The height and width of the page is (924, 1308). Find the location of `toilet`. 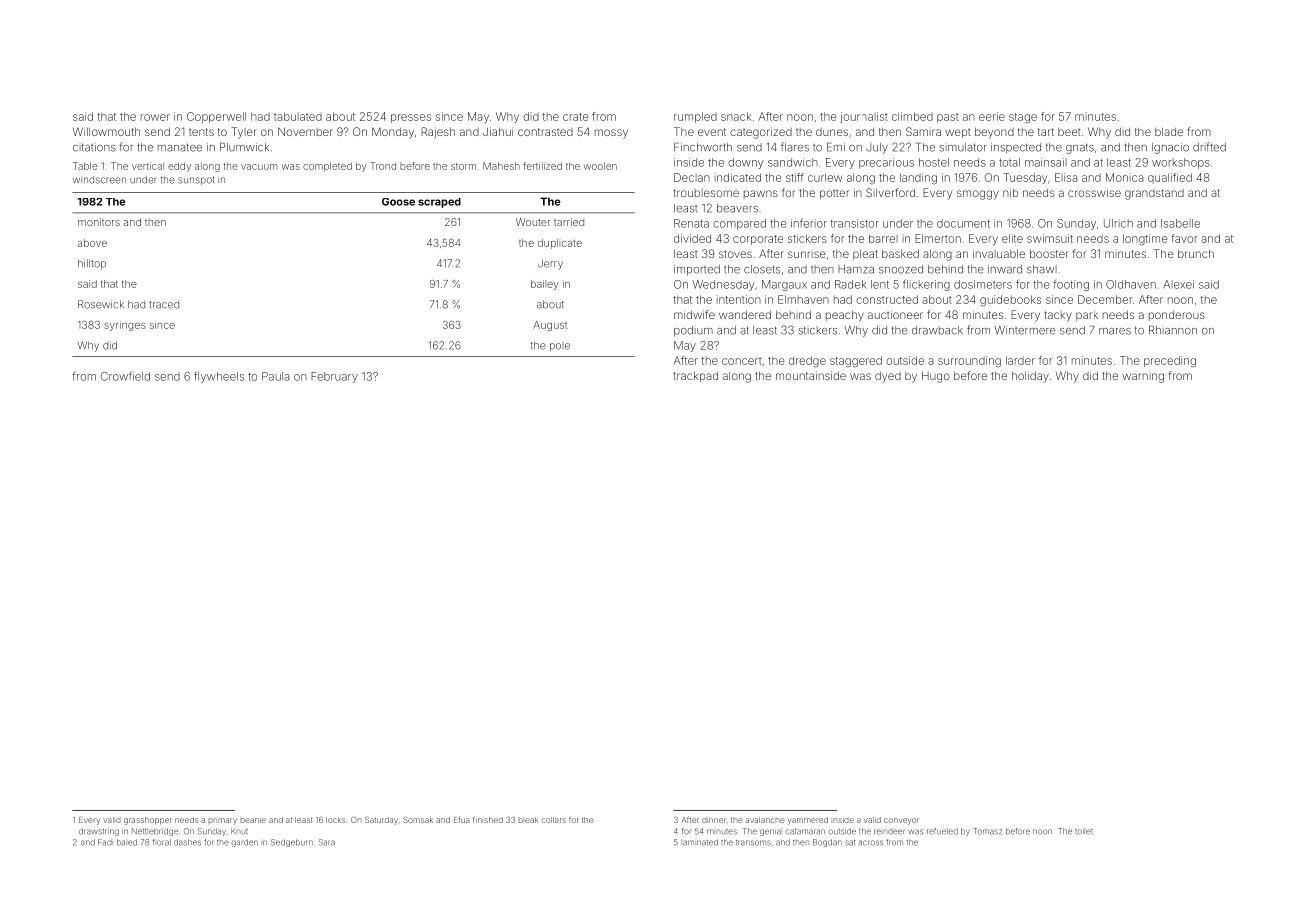

toilet is located at coordinates (1084, 832).
